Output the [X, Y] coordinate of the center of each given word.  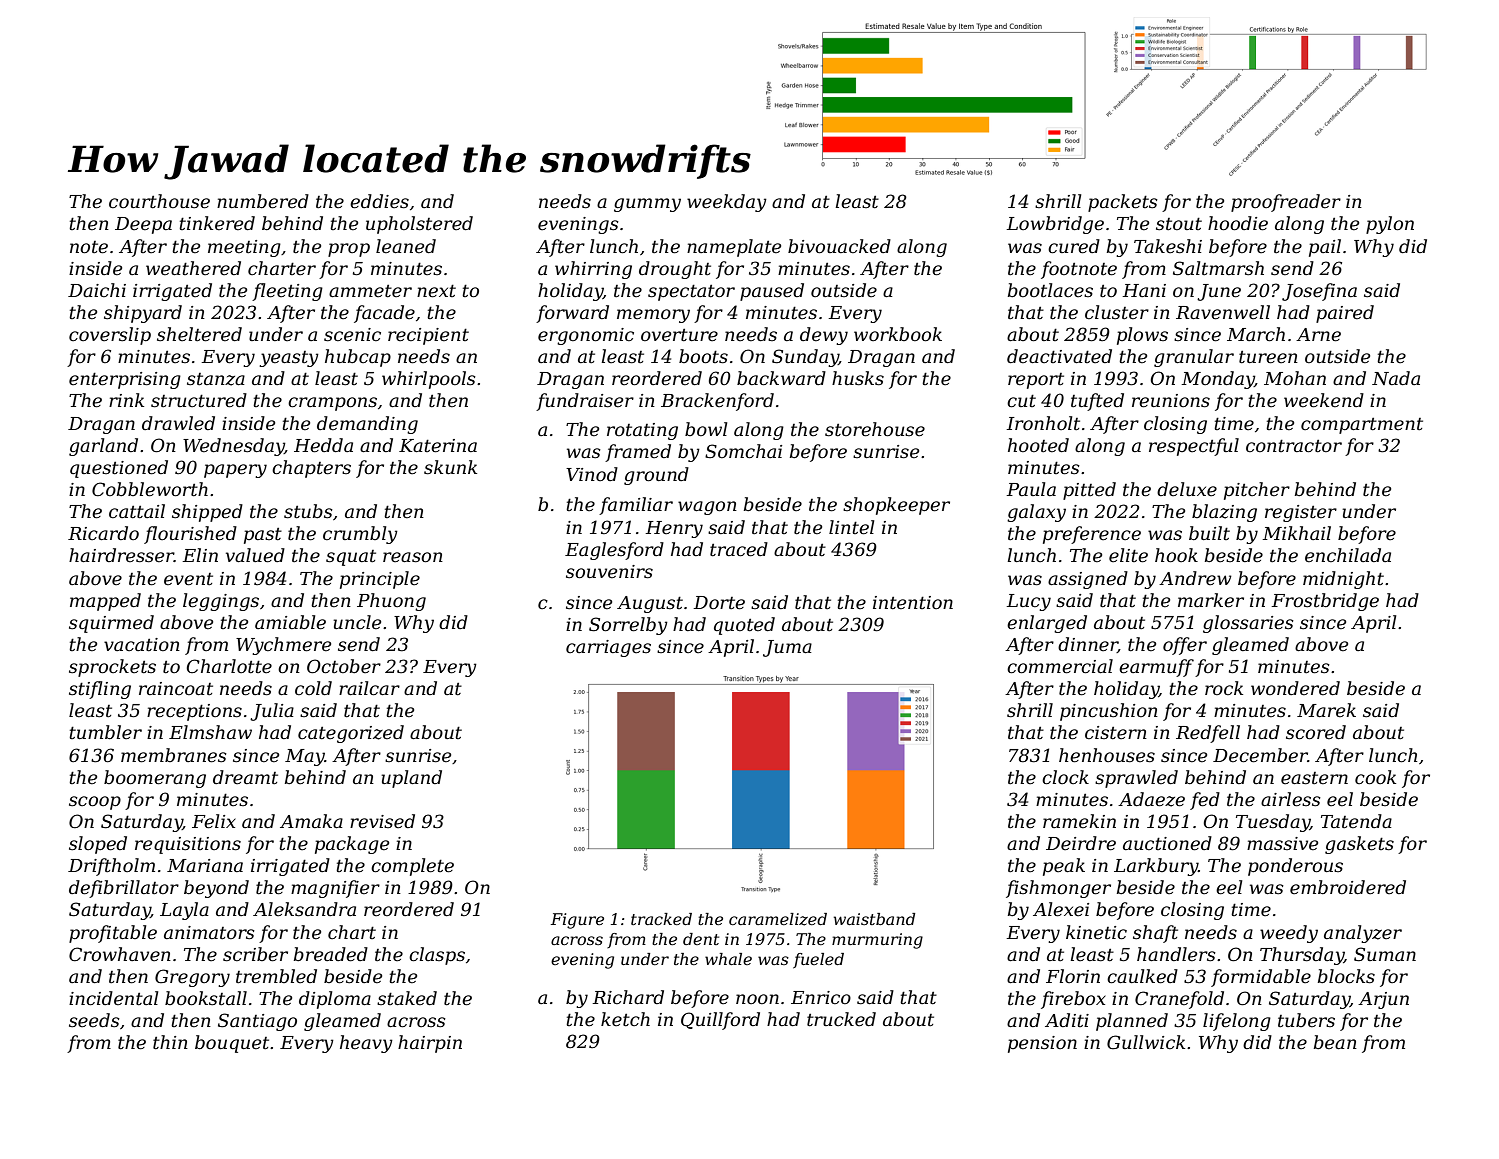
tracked [661, 919]
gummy [647, 205]
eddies [379, 201]
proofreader [1286, 203]
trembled [276, 976]
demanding [367, 425]
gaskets [1359, 845]
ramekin [1079, 821]
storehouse [875, 429]
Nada [1396, 378]
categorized [351, 734]
